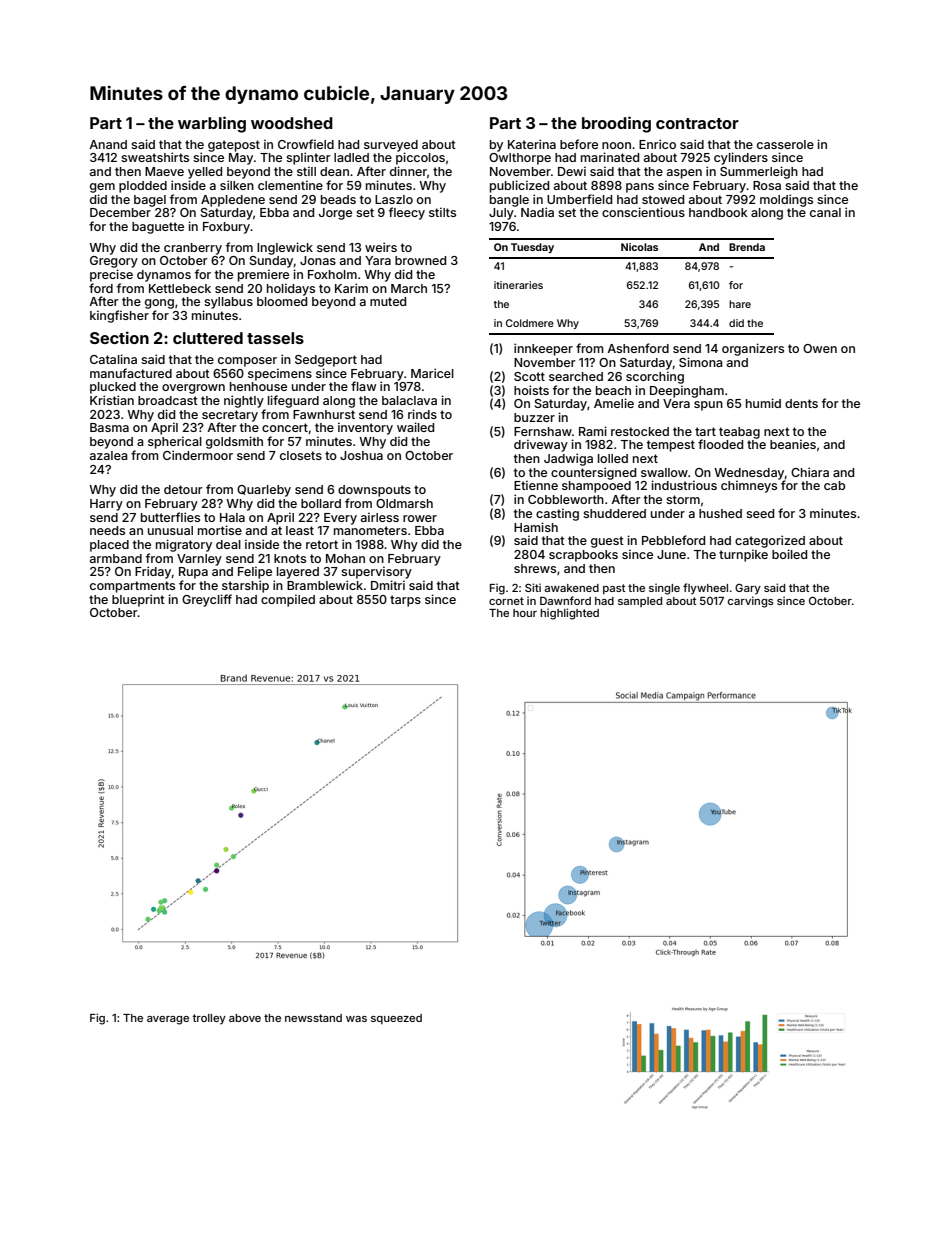 The height and width of the page is (1233, 952). I want to click on cab, so click(834, 485).
